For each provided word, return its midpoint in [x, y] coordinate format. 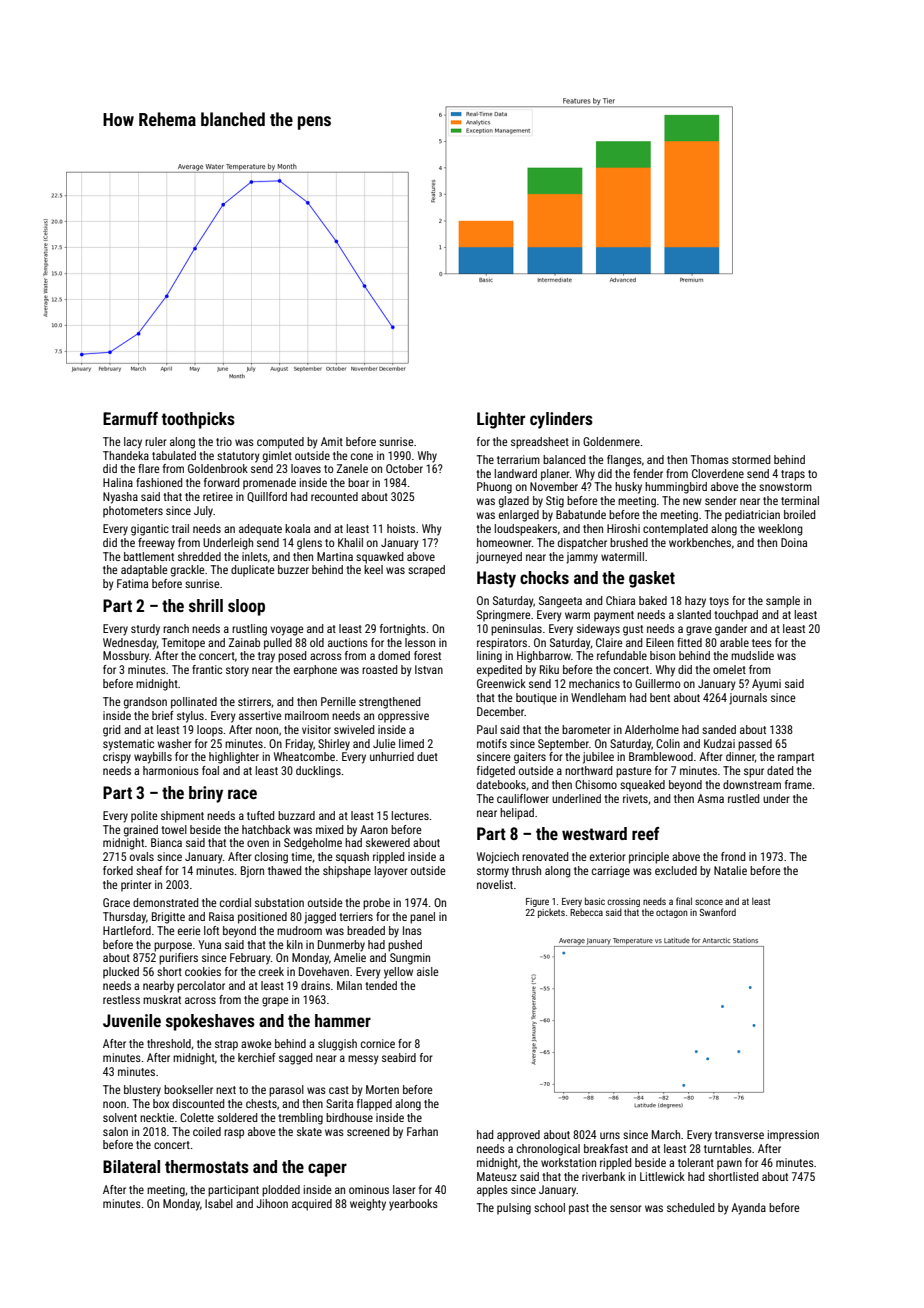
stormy [493, 872]
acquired [312, 1205]
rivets [635, 798]
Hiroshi [623, 528]
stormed [751, 459]
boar [358, 482]
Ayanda [748, 1209]
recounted [334, 496]
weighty [368, 1205]
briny [206, 794]
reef [645, 833]
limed [411, 743]
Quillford [267, 497]
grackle [187, 571]
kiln [295, 944]
